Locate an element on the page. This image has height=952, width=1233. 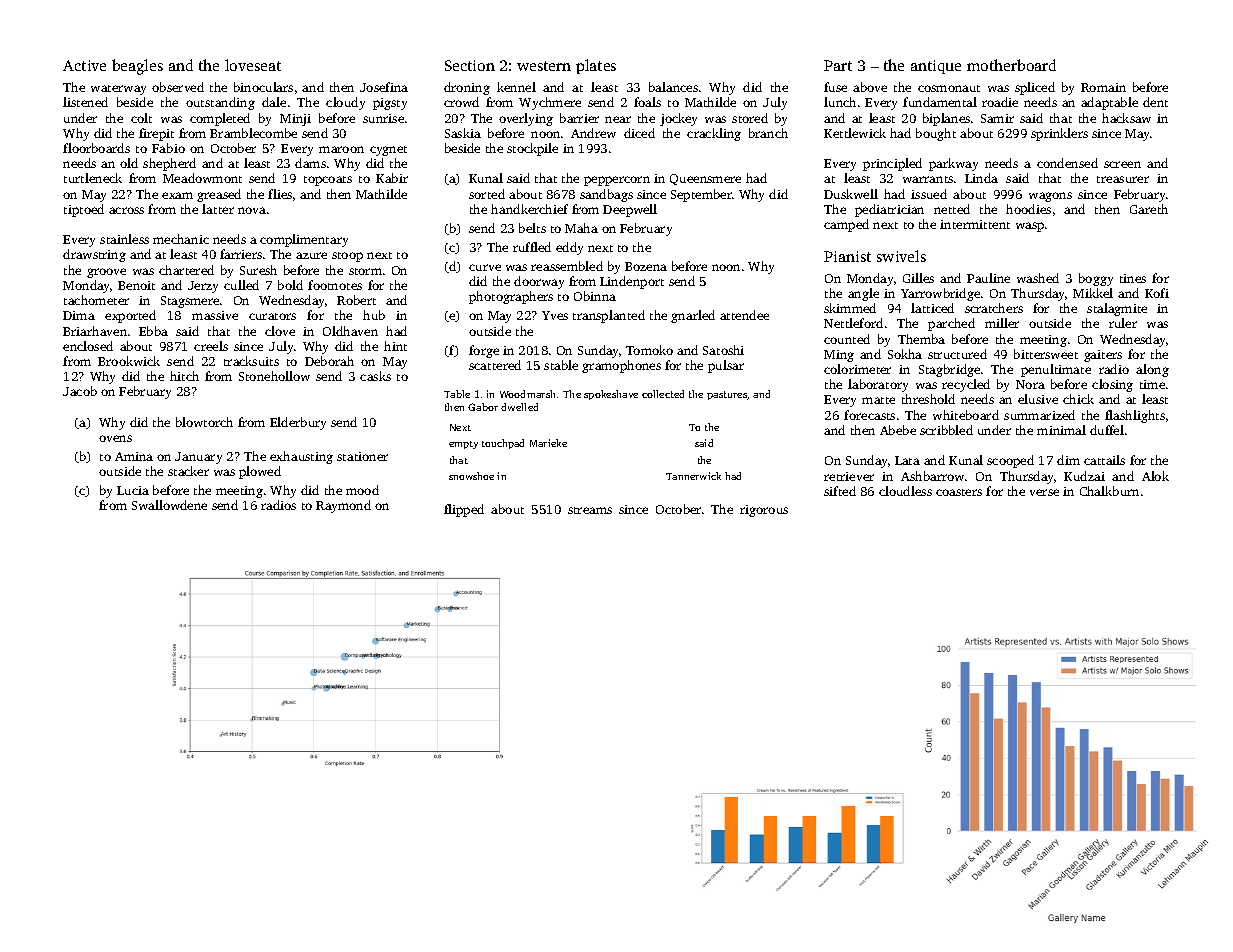
Romain is located at coordinates (1103, 87).
